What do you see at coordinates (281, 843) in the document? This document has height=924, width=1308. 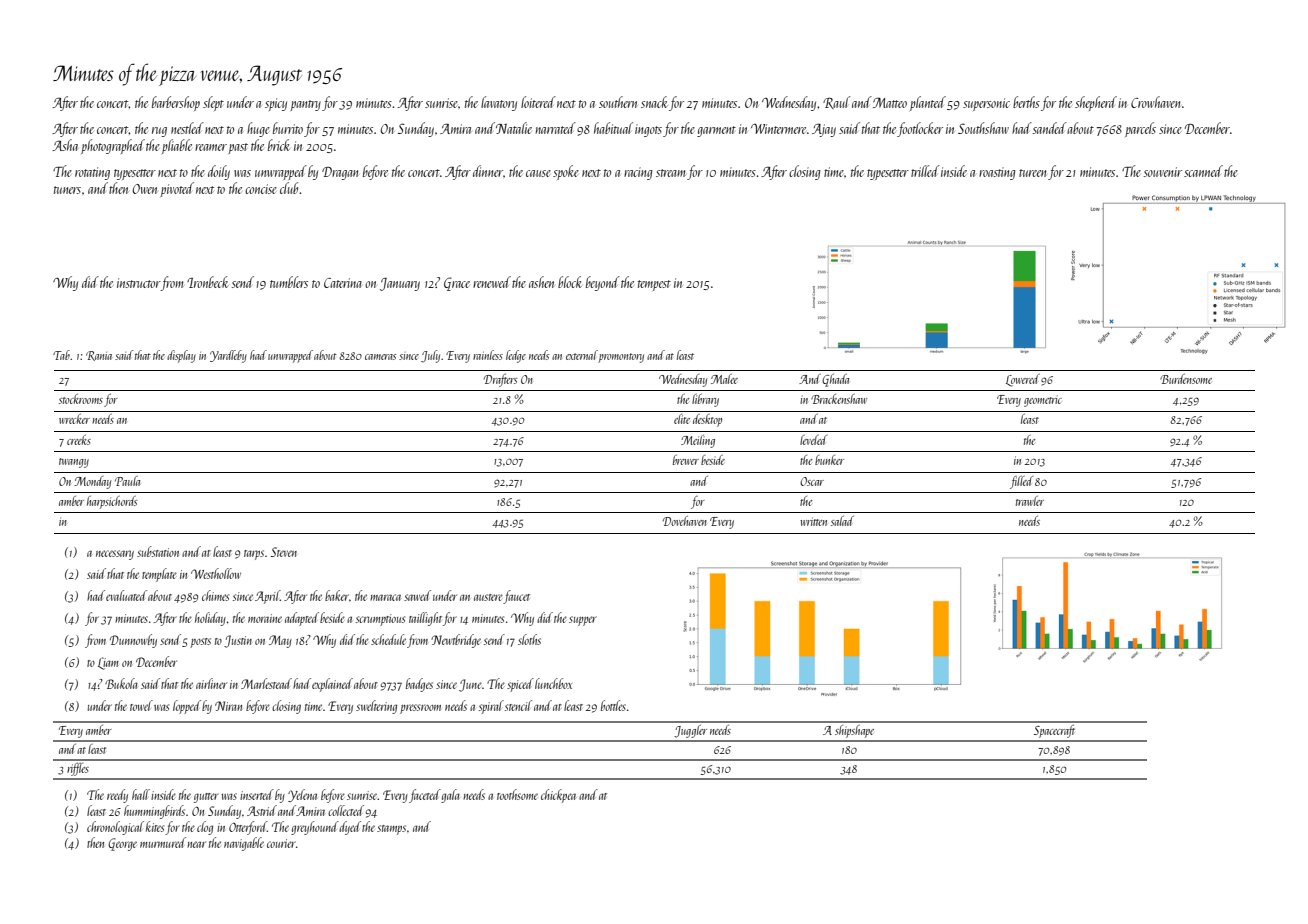 I see `courier` at bounding box center [281, 843].
